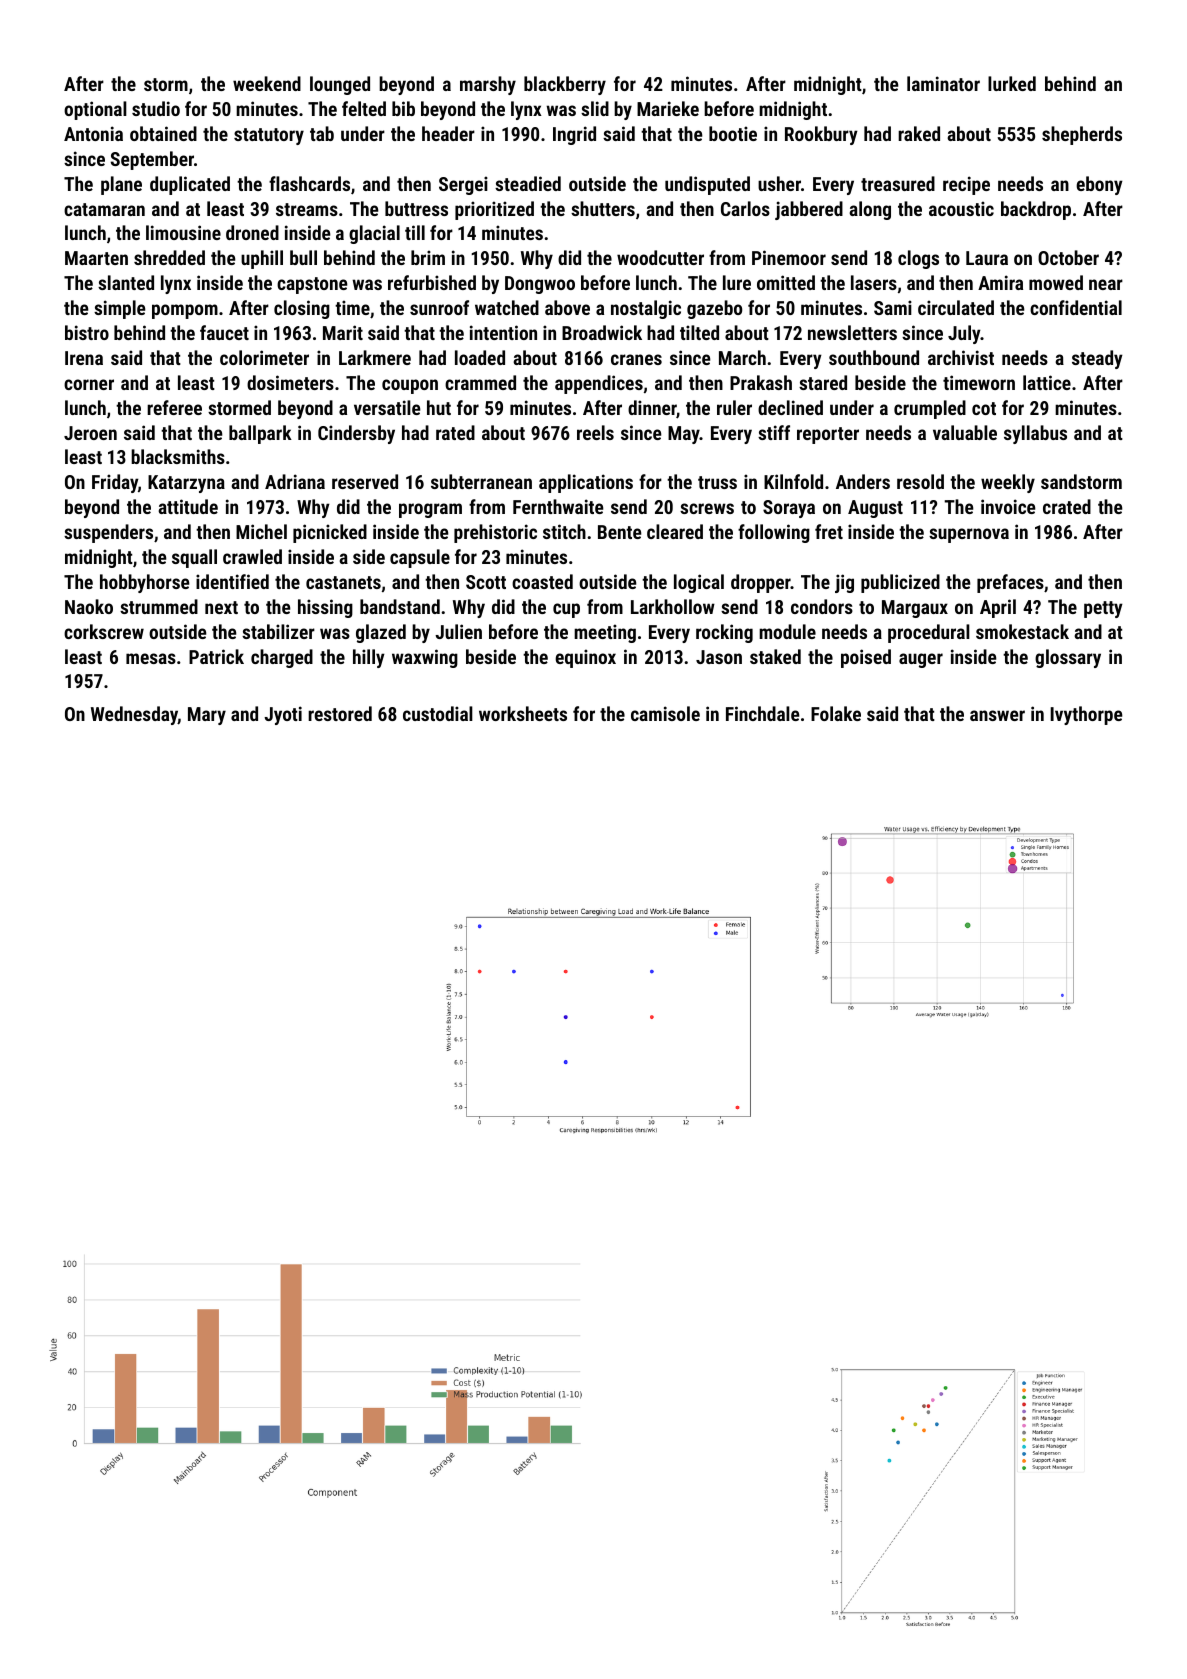 The height and width of the image is (1679, 1187). Describe the element at coordinates (84, 358) in the image. I see `Irena` at that location.
